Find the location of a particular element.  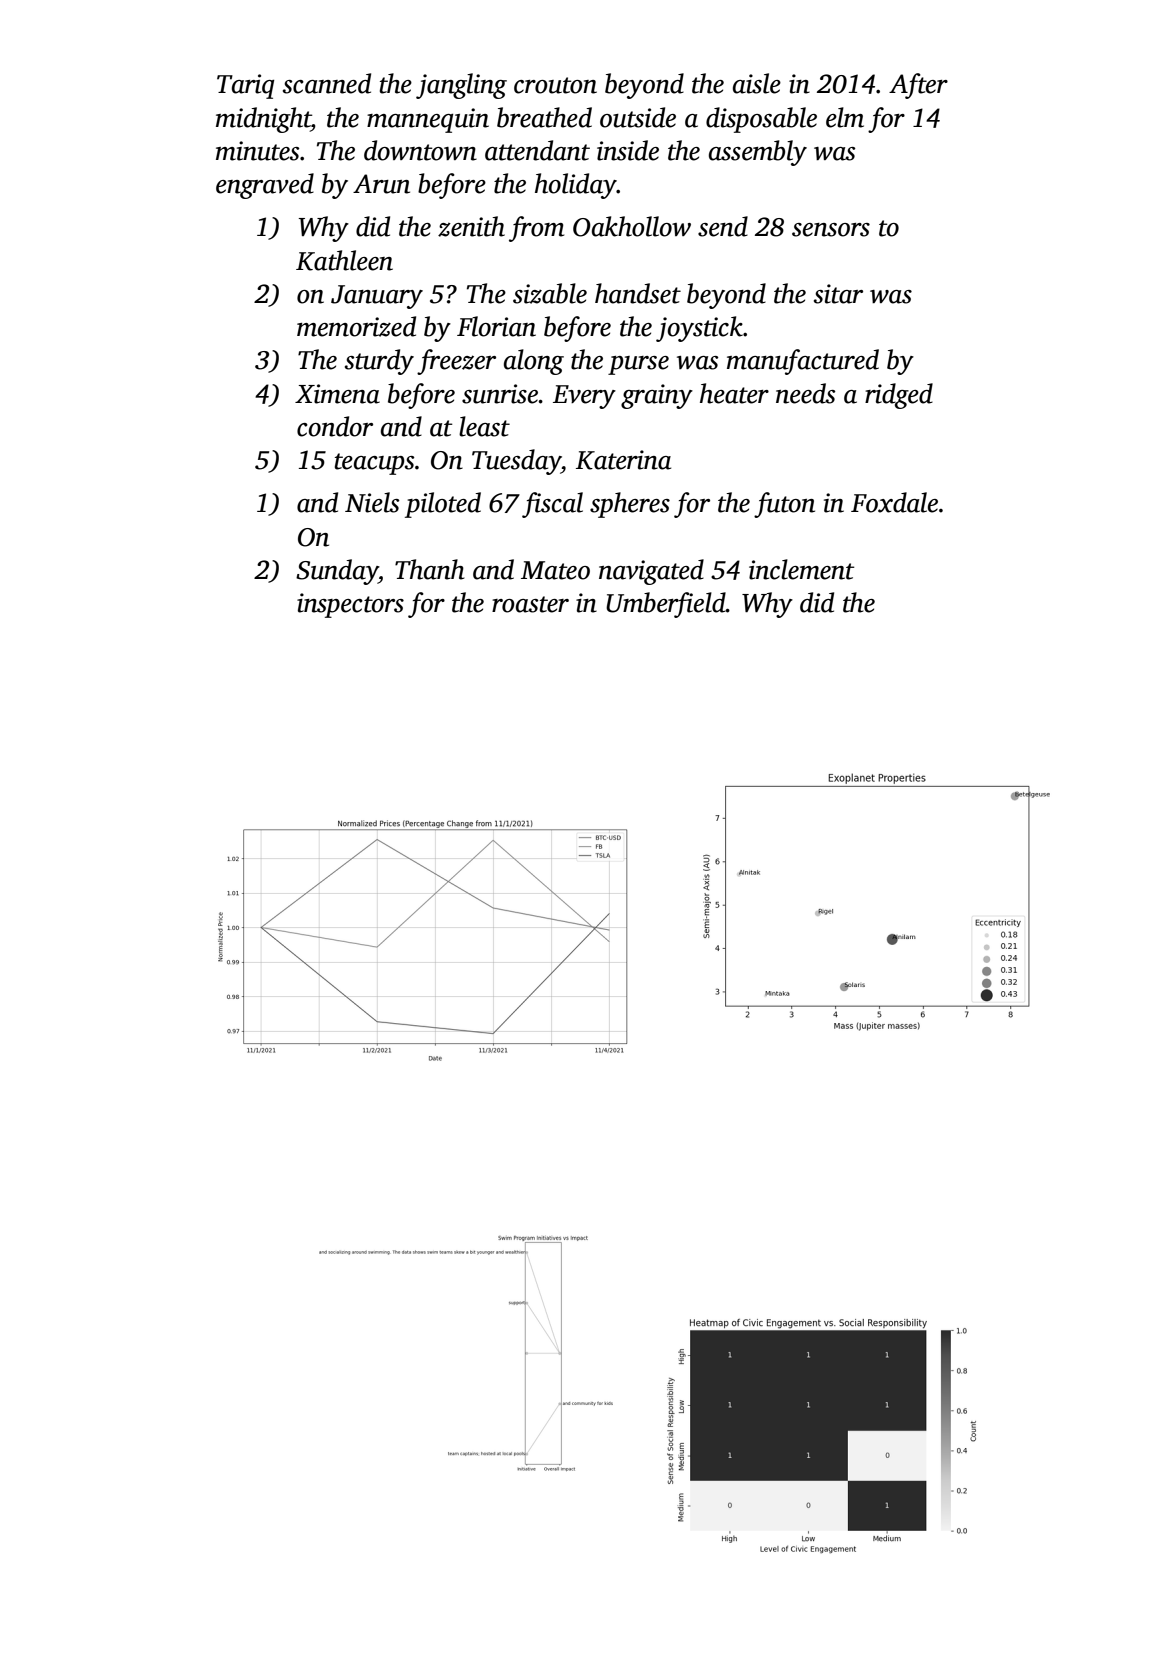

sensors is located at coordinates (831, 230).
